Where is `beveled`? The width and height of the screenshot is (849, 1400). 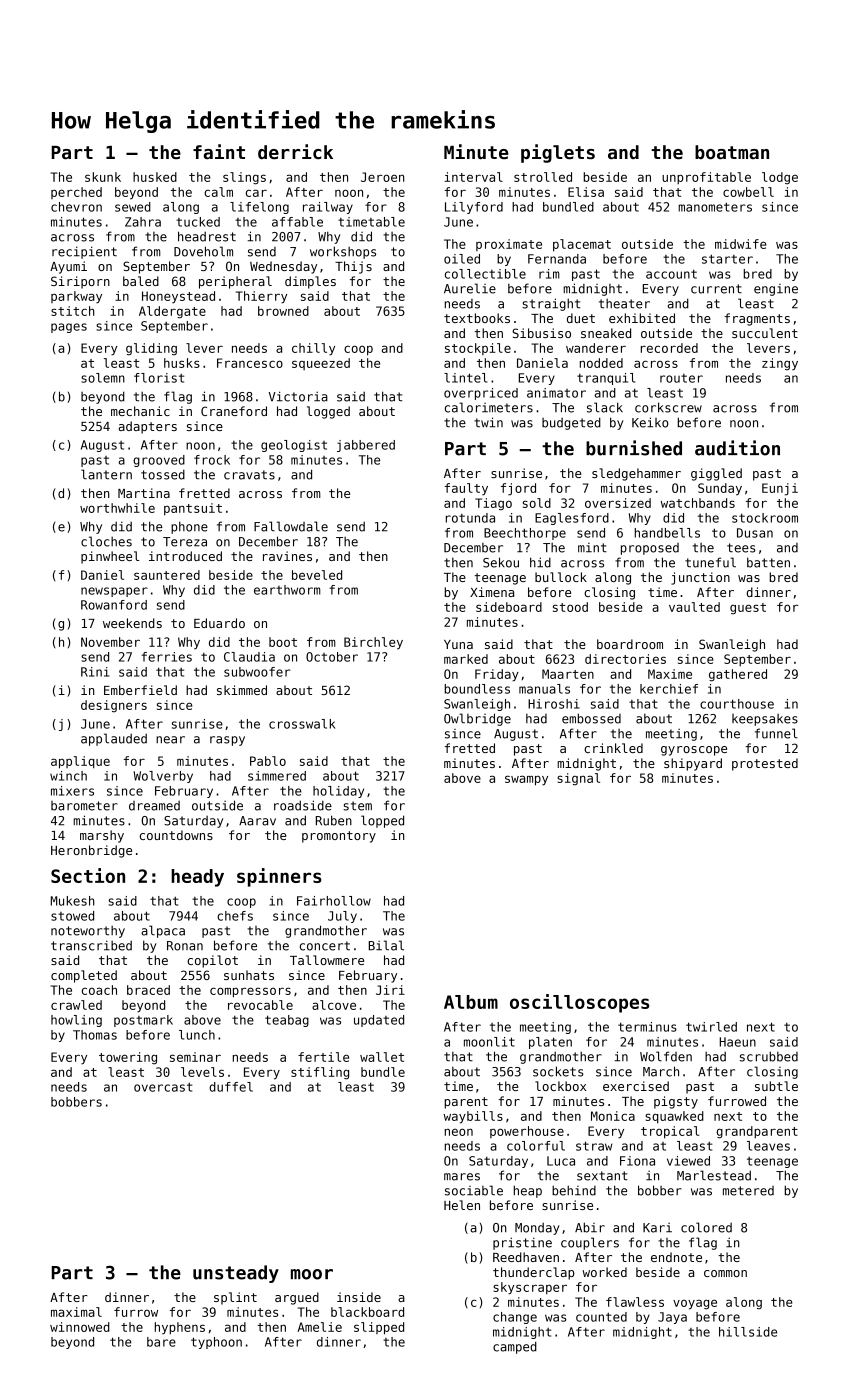 beveled is located at coordinates (317, 575).
